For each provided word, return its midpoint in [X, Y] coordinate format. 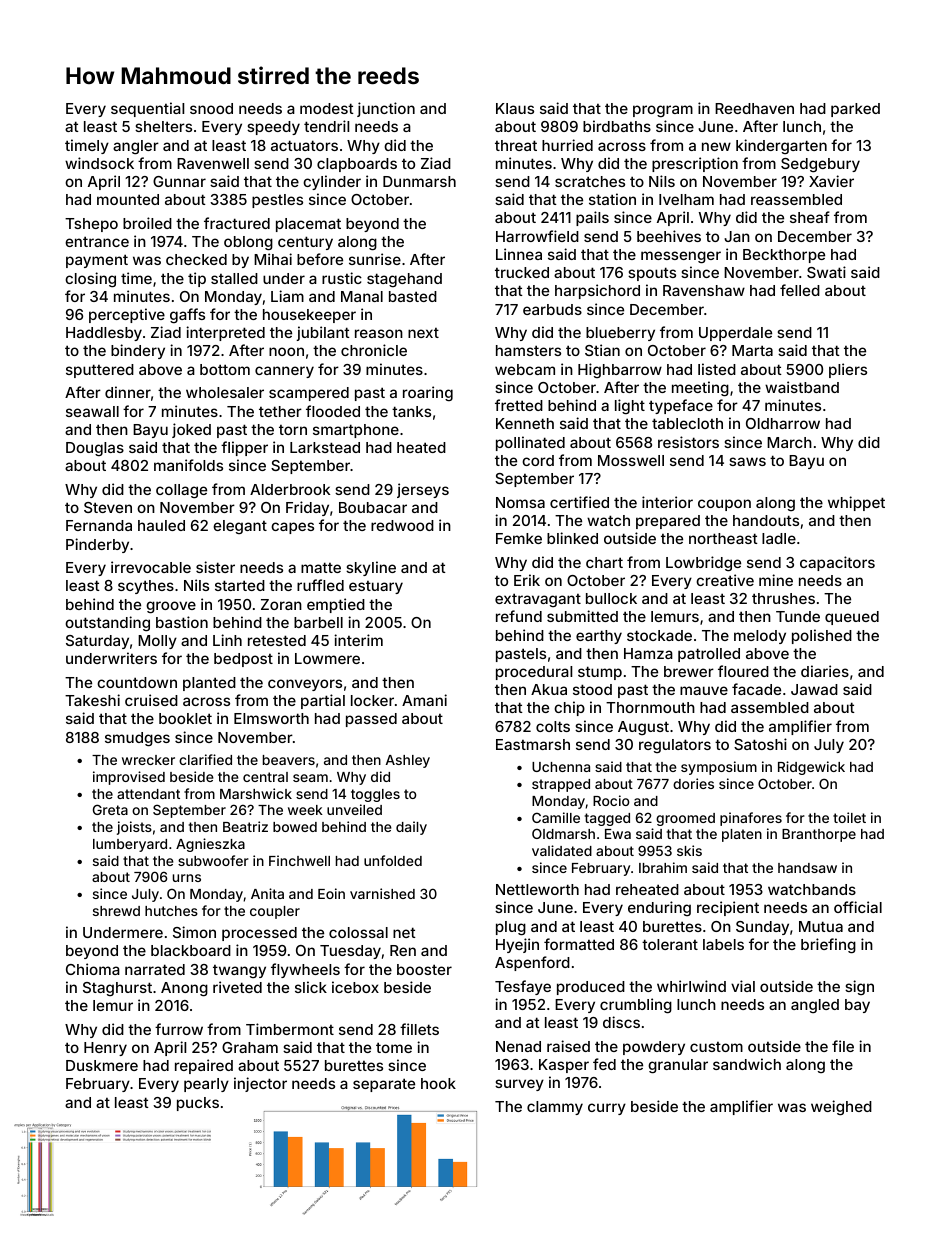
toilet [849, 817]
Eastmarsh [533, 744]
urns [187, 878]
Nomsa [520, 502]
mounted [128, 199]
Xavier [831, 181]
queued [852, 618]
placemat [308, 225]
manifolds [188, 465]
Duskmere [102, 1065]
